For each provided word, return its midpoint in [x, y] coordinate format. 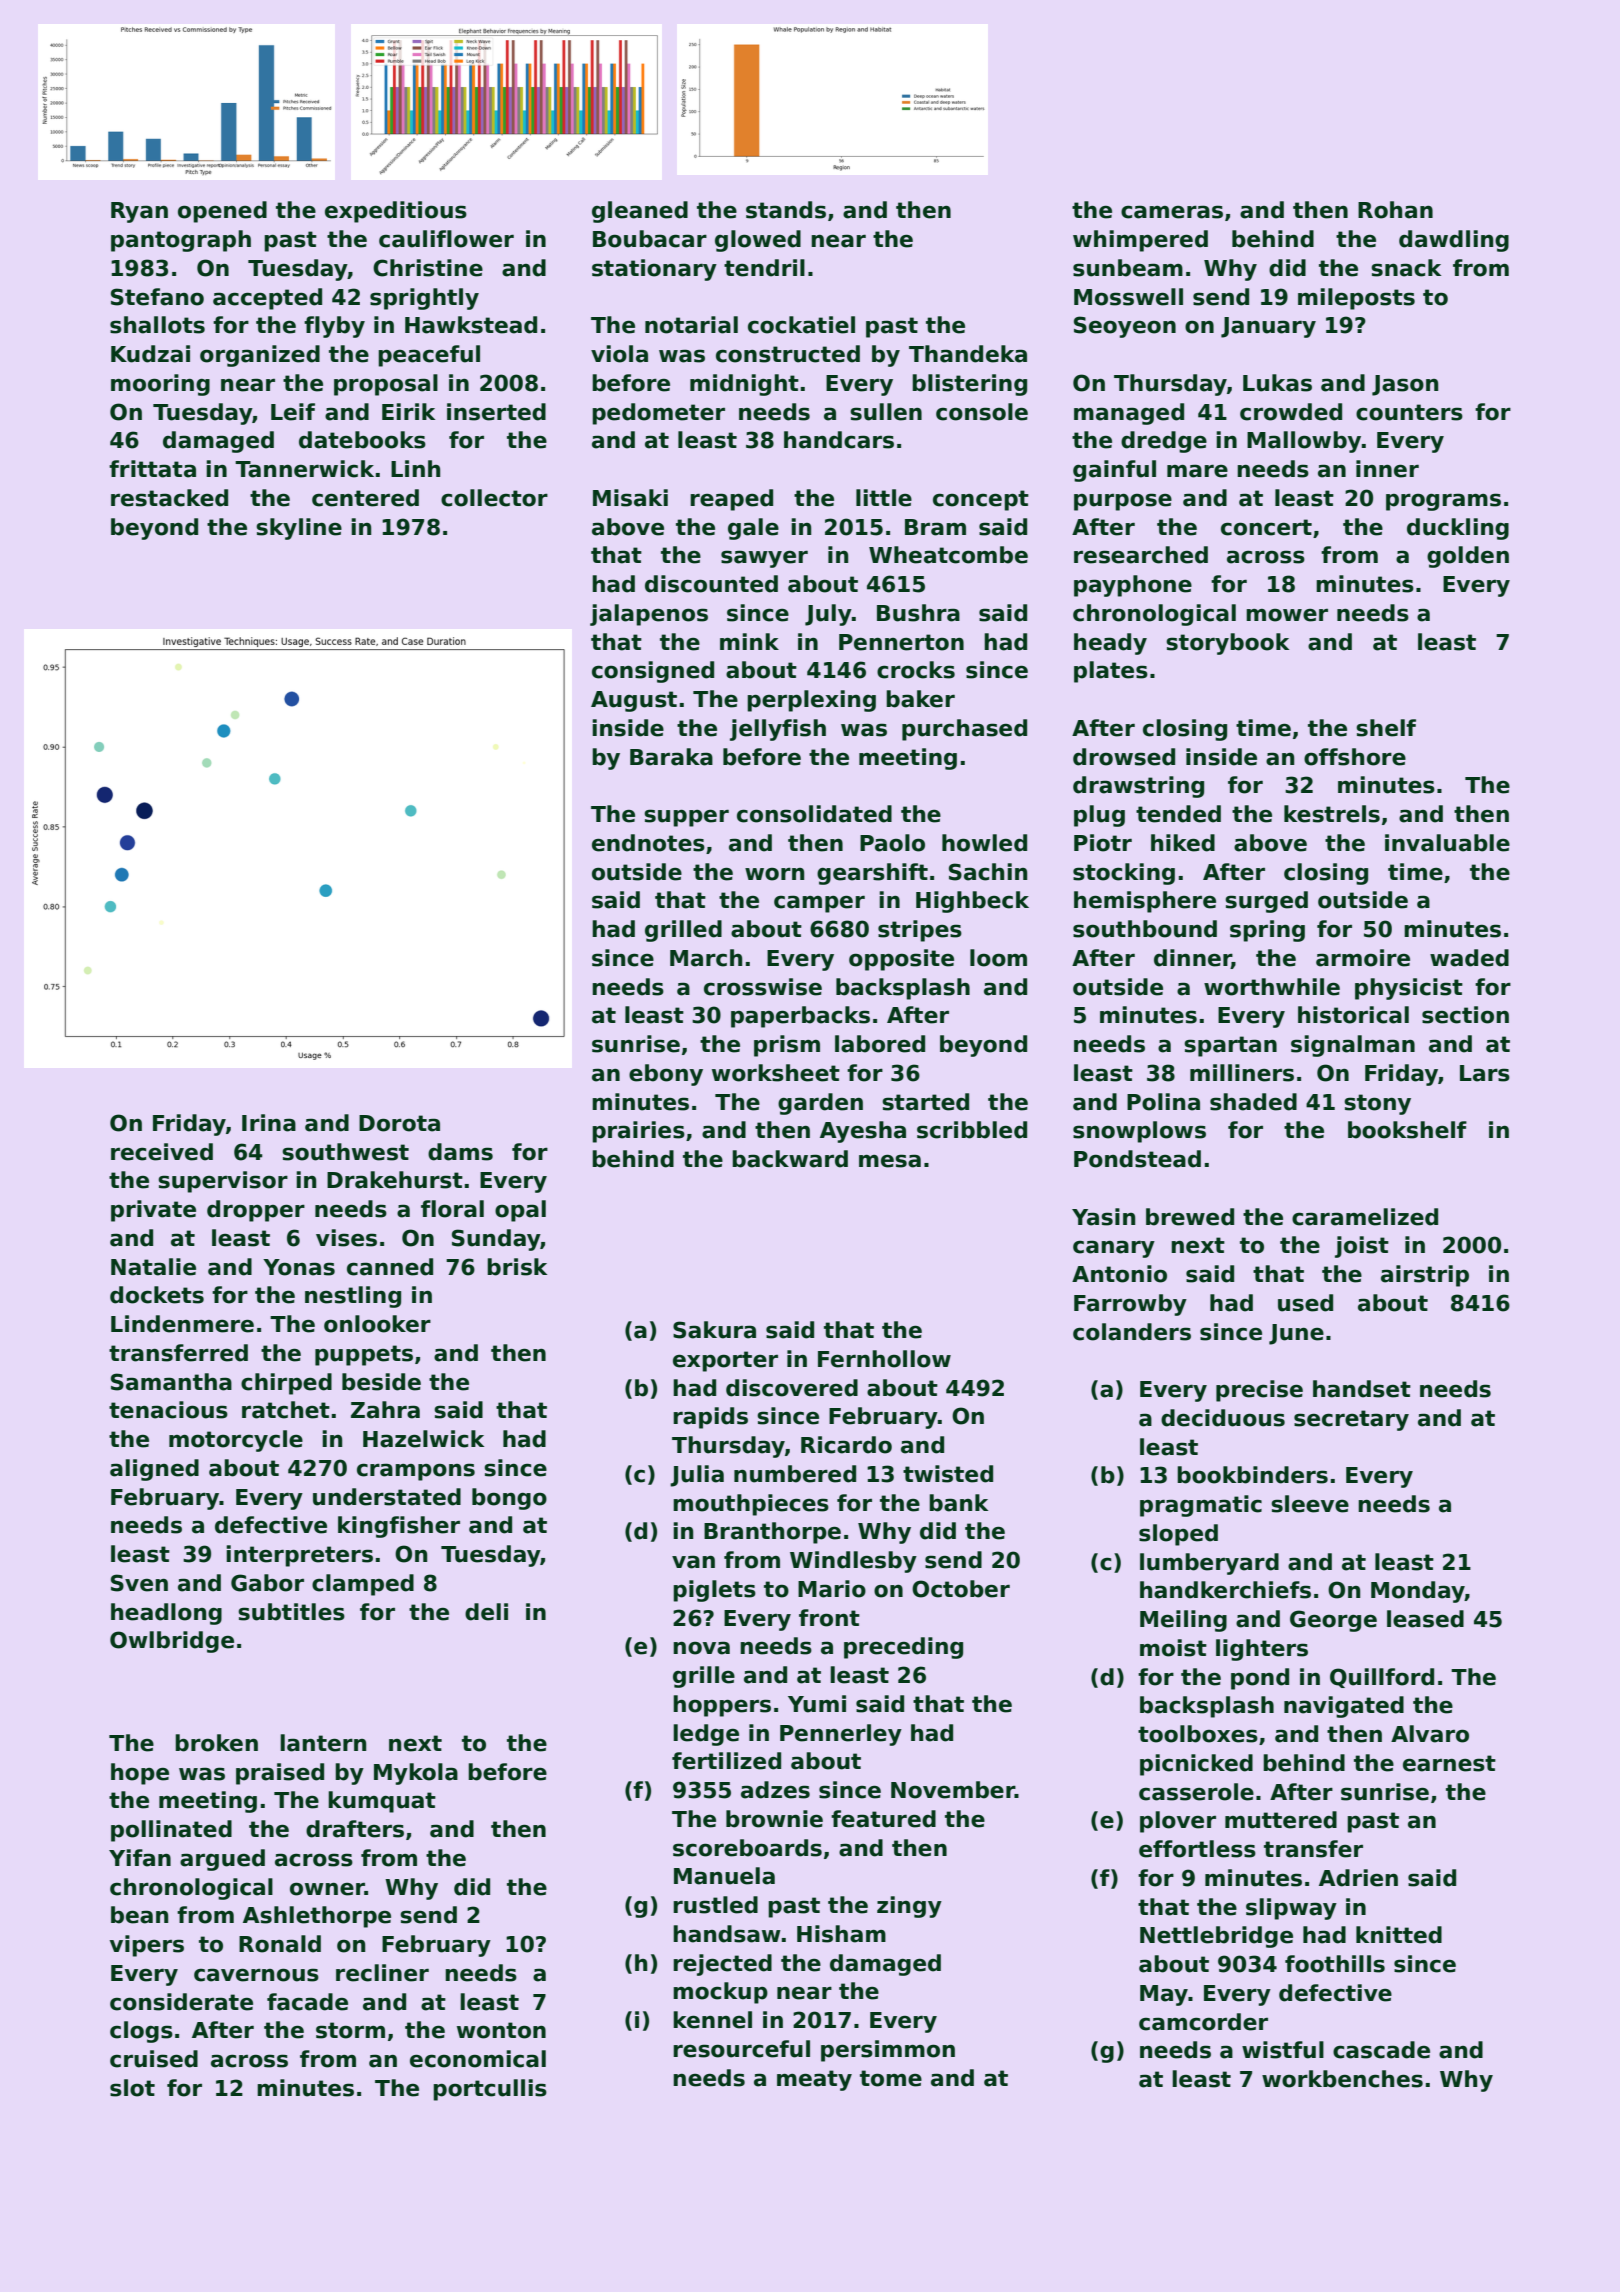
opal [520, 1211]
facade [307, 2002]
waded [1469, 958]
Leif [293, 412]
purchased [964, 730]
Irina [269, 1123]
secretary [1351, 1420]
